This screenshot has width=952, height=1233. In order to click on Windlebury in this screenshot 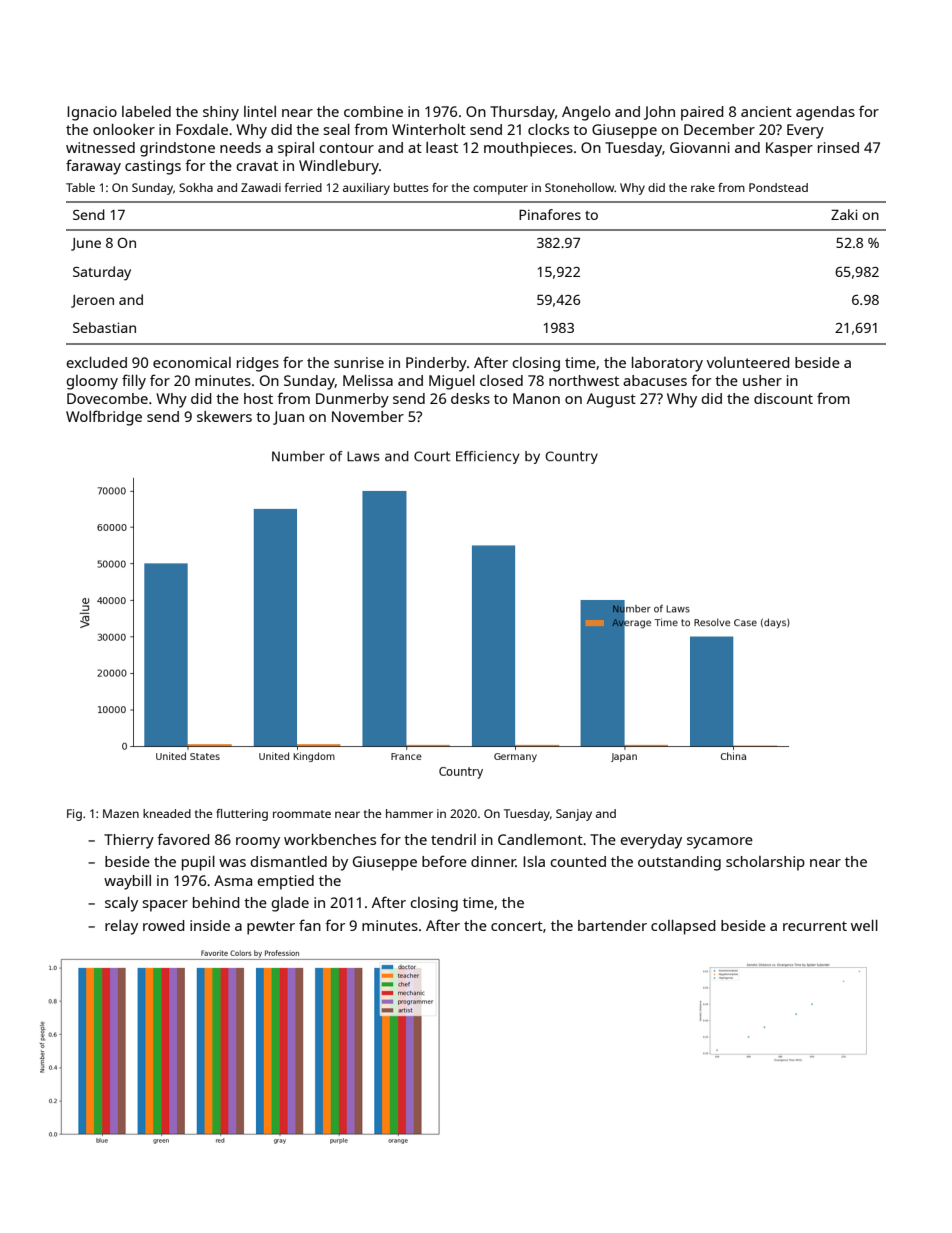, I will do `click(339, 167)`.
